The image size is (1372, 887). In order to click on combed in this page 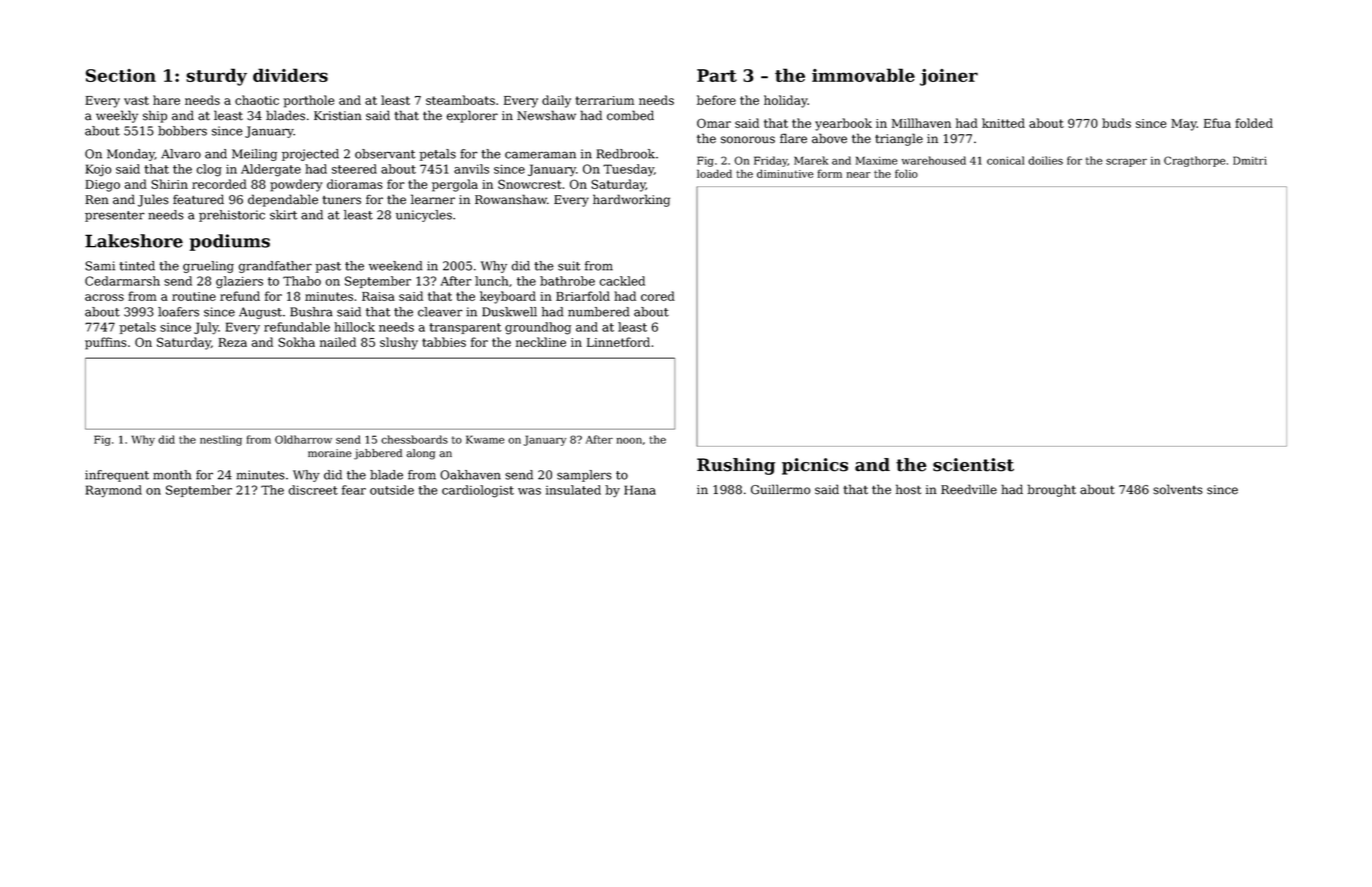, I will do `click(630, 115)`.
